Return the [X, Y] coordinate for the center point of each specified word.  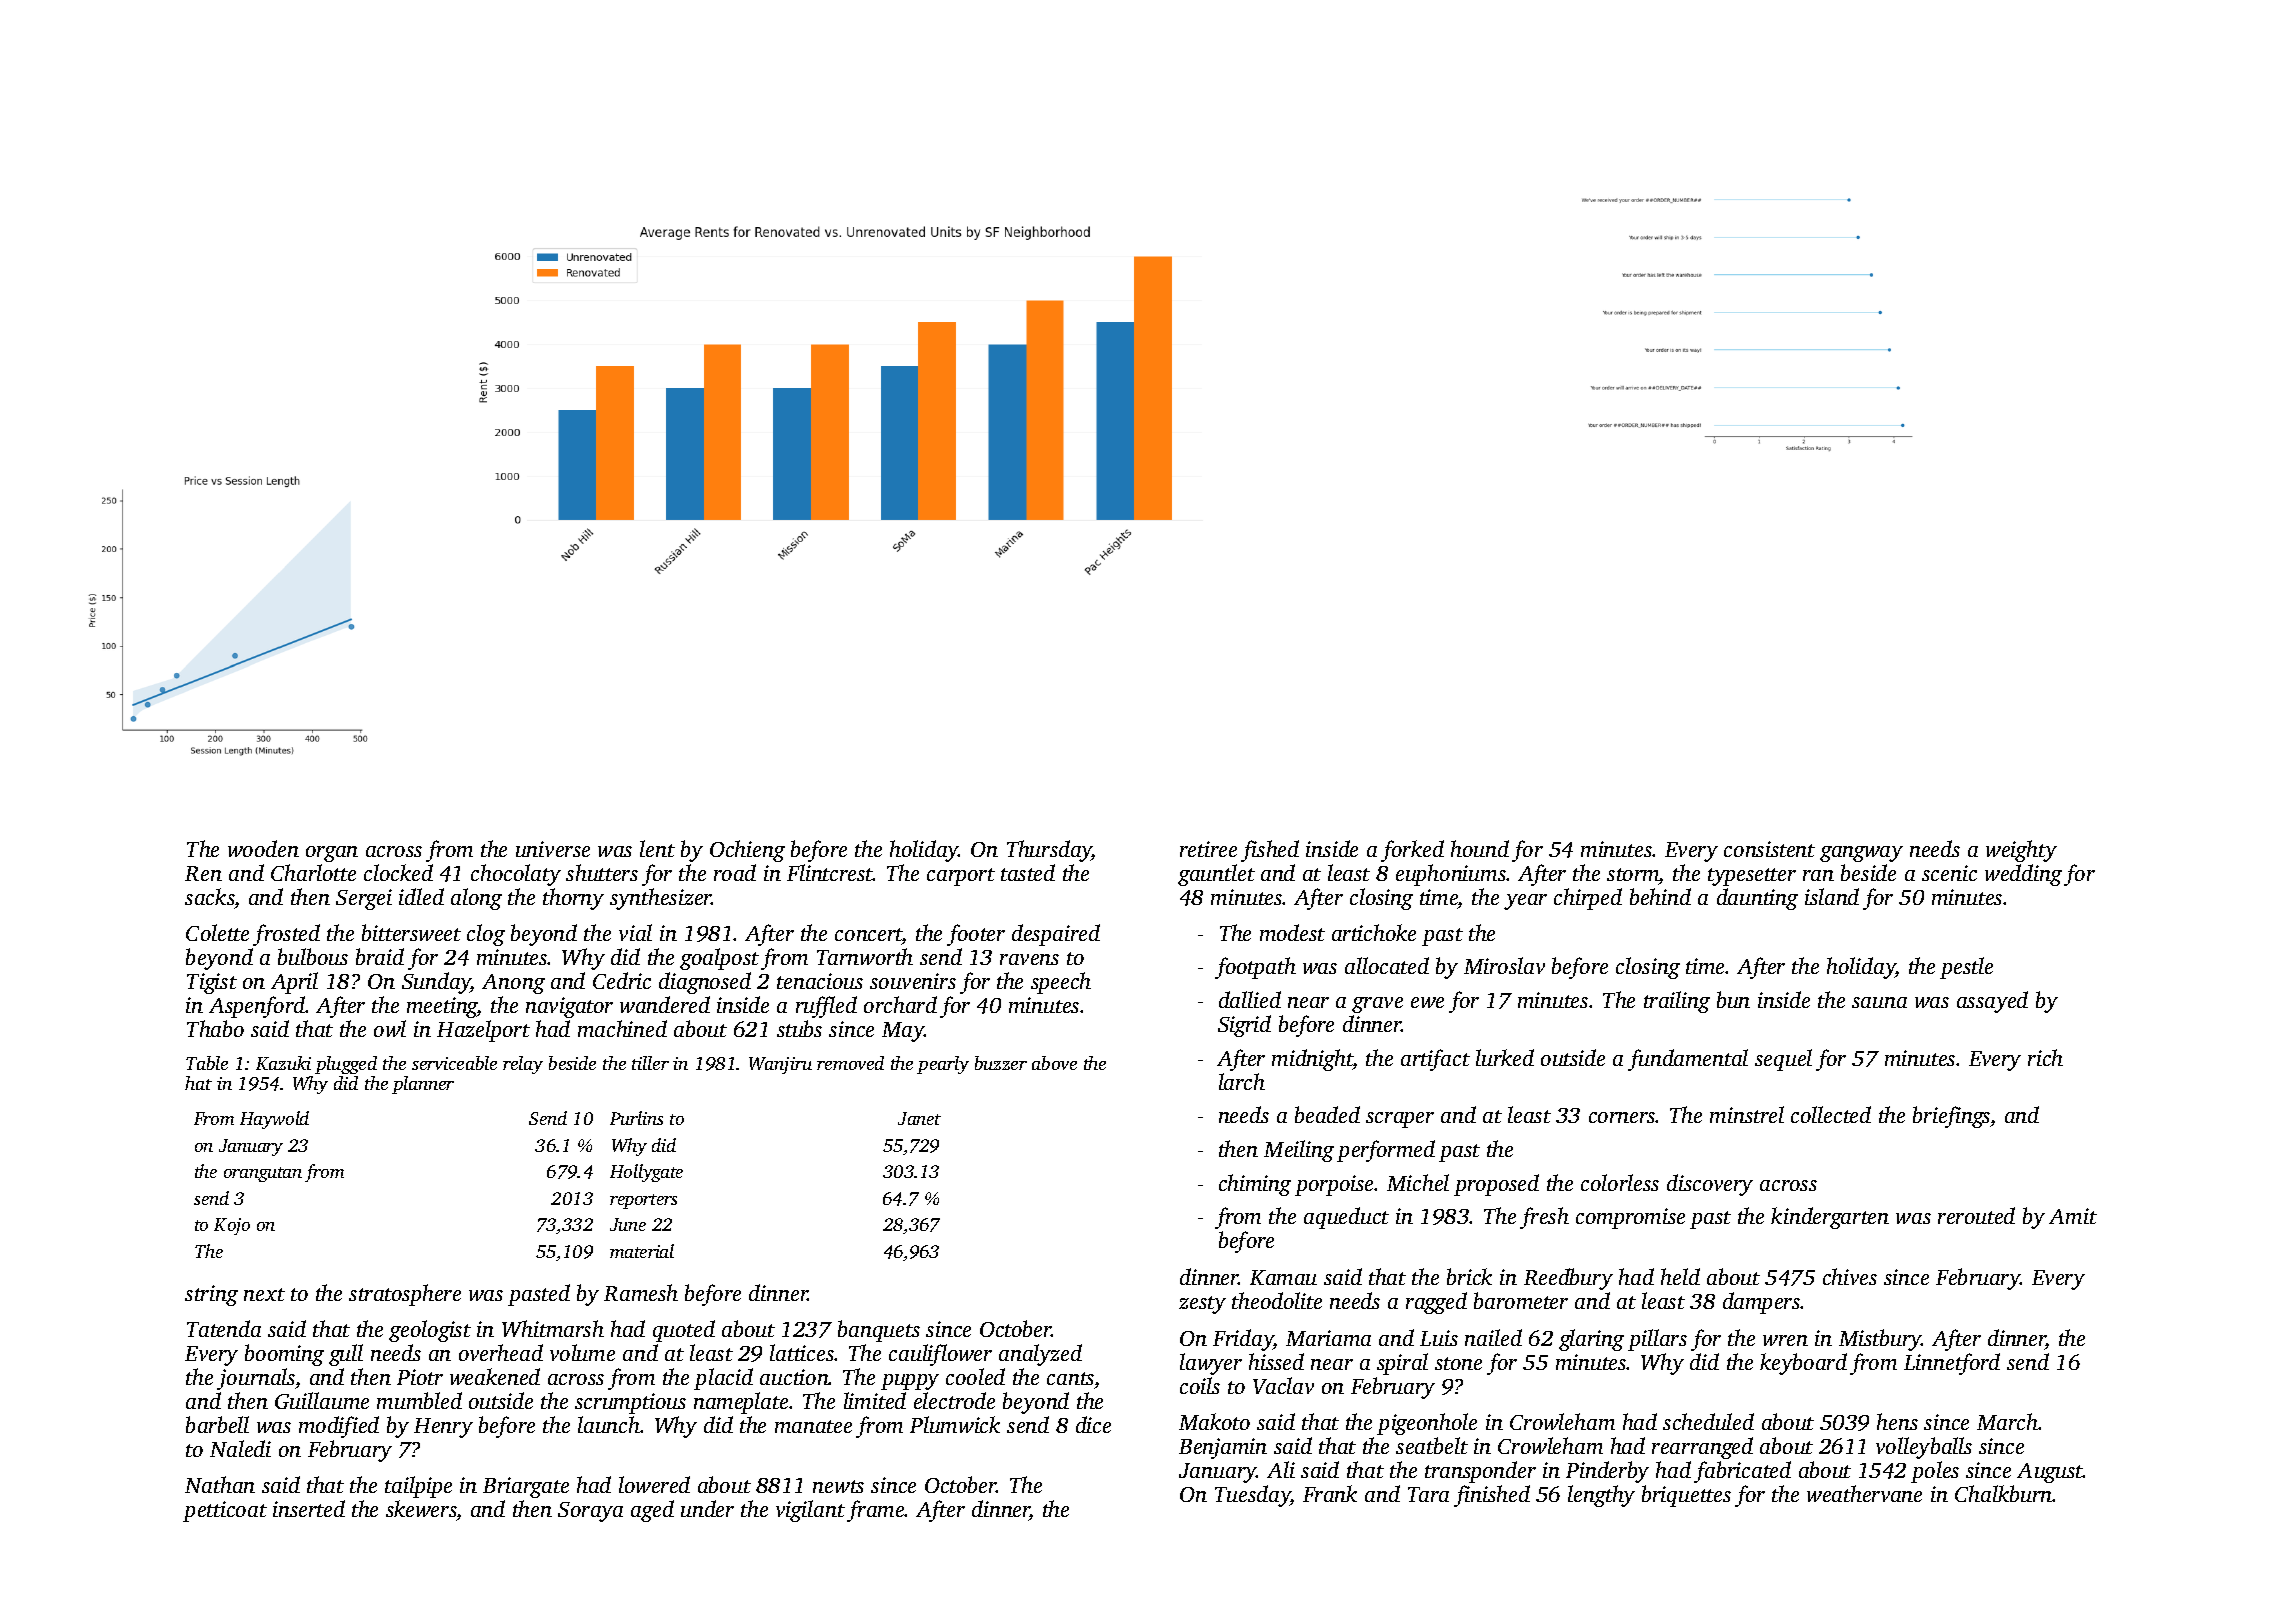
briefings [1951, 1117]
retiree [1208, 849]
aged [652, 1511]
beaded [1327, 1114]
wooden [263, 848]
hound [1480, 848]
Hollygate [646, 1173]
